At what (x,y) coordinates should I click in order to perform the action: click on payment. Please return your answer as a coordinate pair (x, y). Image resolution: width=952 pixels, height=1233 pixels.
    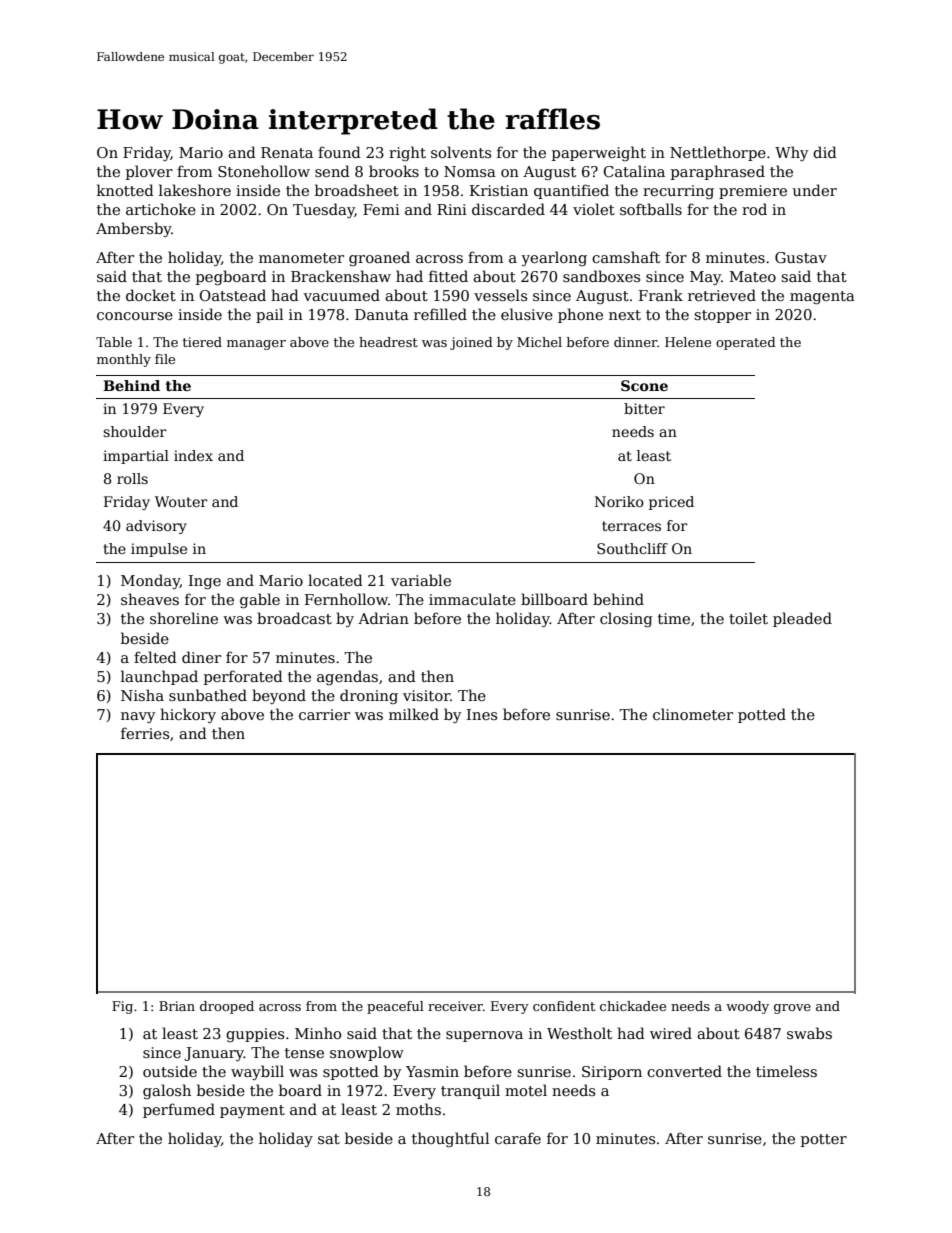
    Looking at the image, I should click on (252, 1111).
